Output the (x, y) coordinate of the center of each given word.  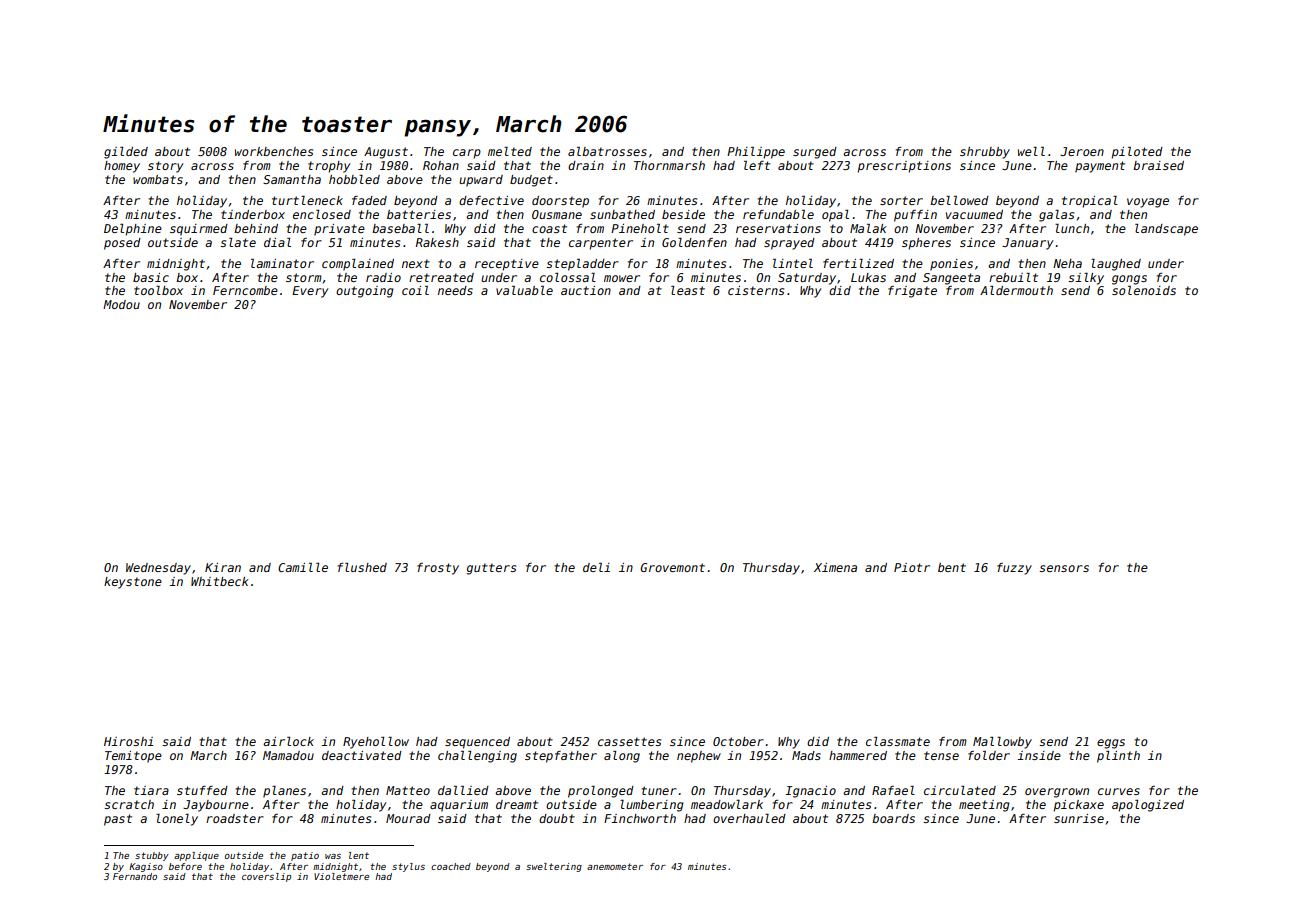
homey (122, 167)
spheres (926, 244)
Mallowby (1002, 743)
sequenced (477, 743)
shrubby (985, 153)
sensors (1064, 568)
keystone (133, 583)
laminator (282, 263)
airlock (288, 741)
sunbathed (622, 214)
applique (196, 856)
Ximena (835, 567)
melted (510, 151)
